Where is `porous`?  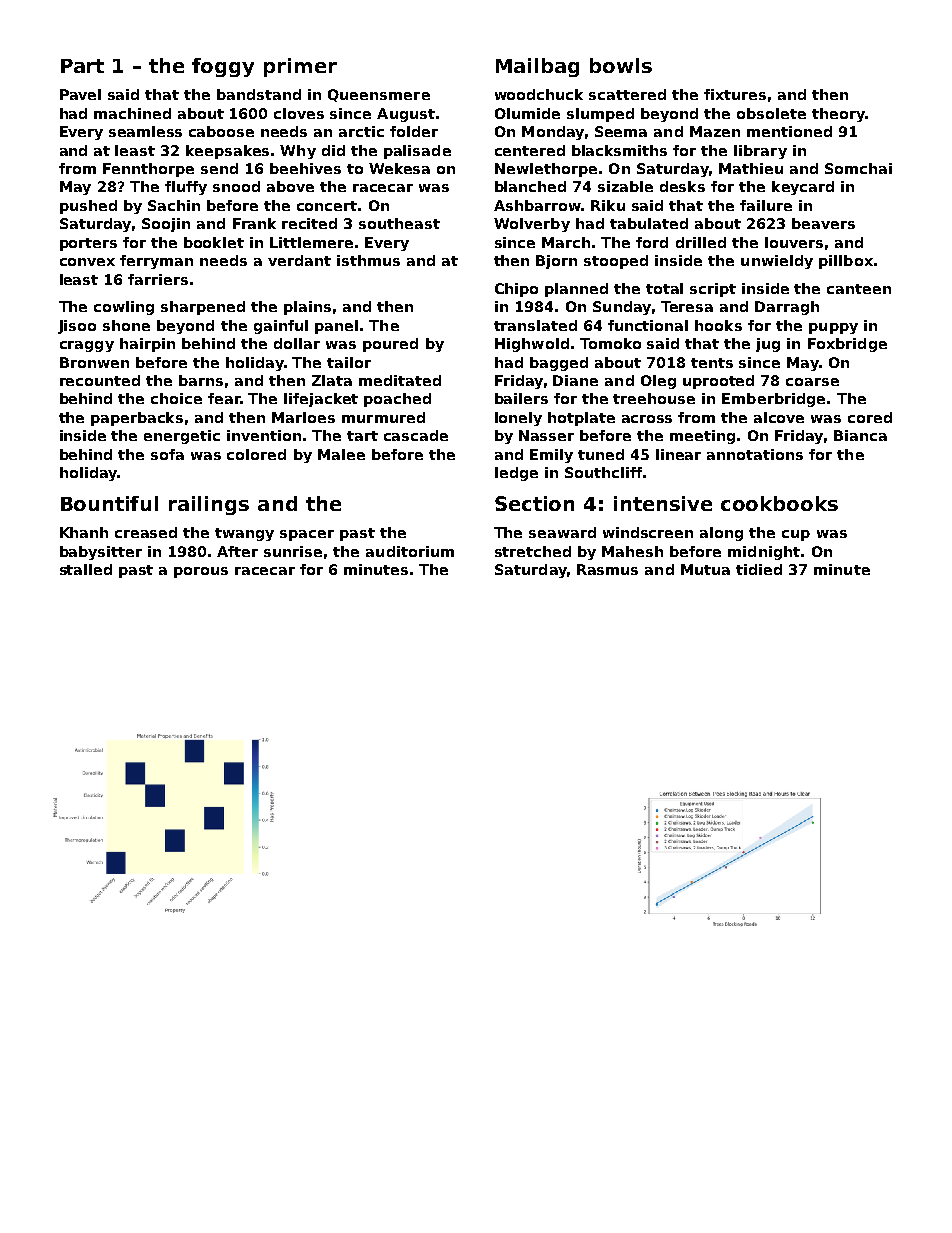 porous is located at coordinates (201, 572).
